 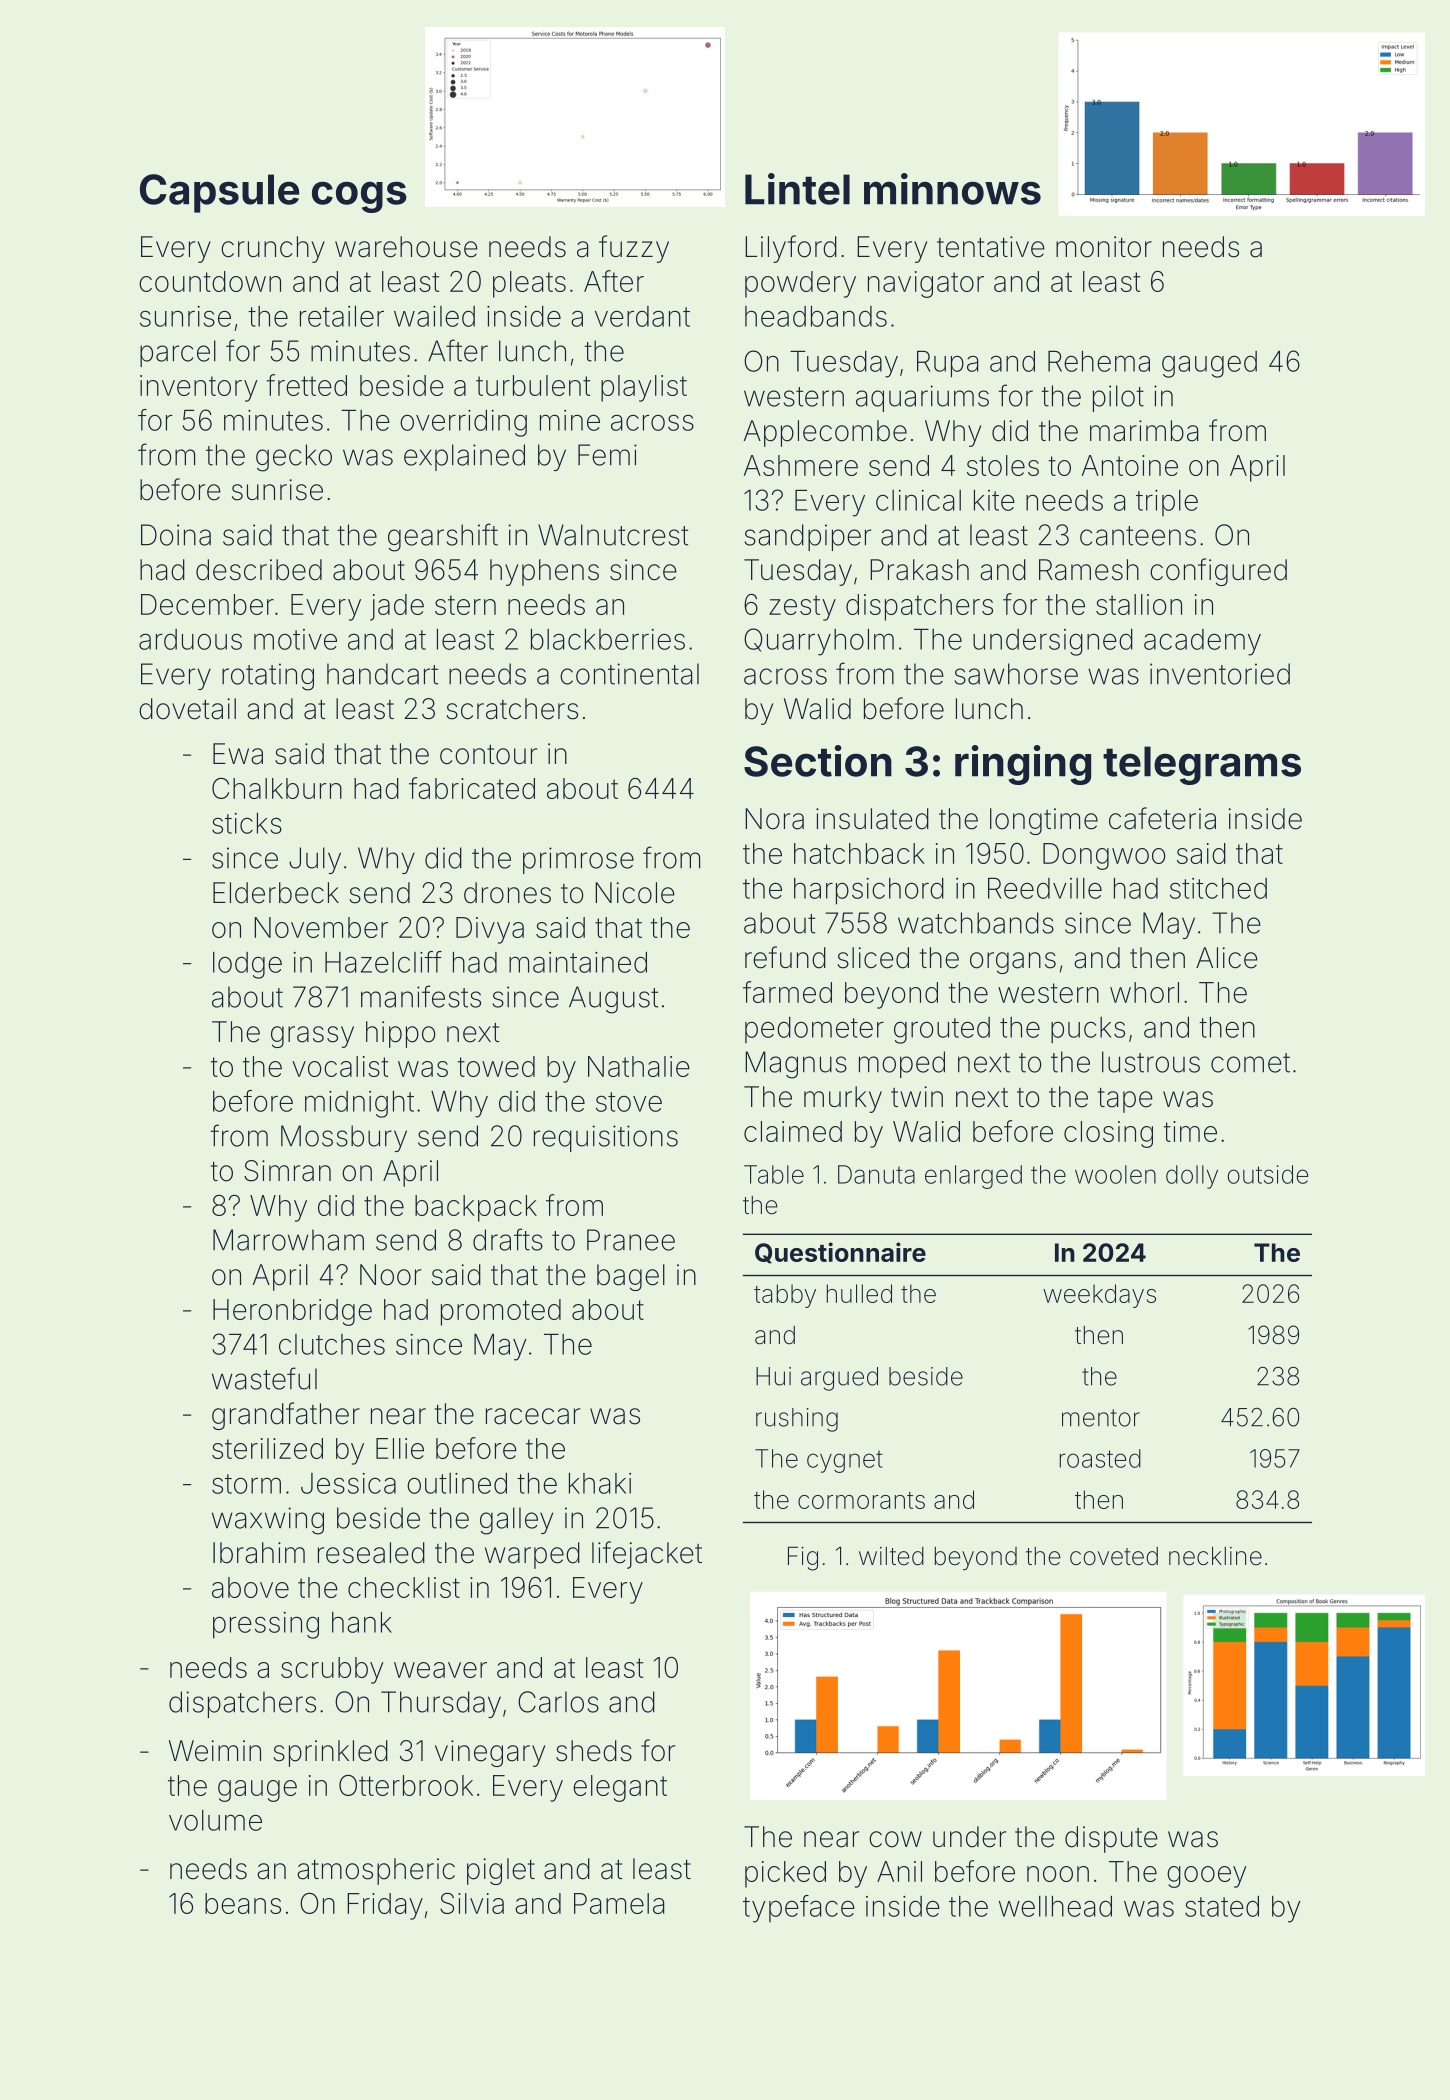 I want to click on outside, so click(x=1268, y=1174).
